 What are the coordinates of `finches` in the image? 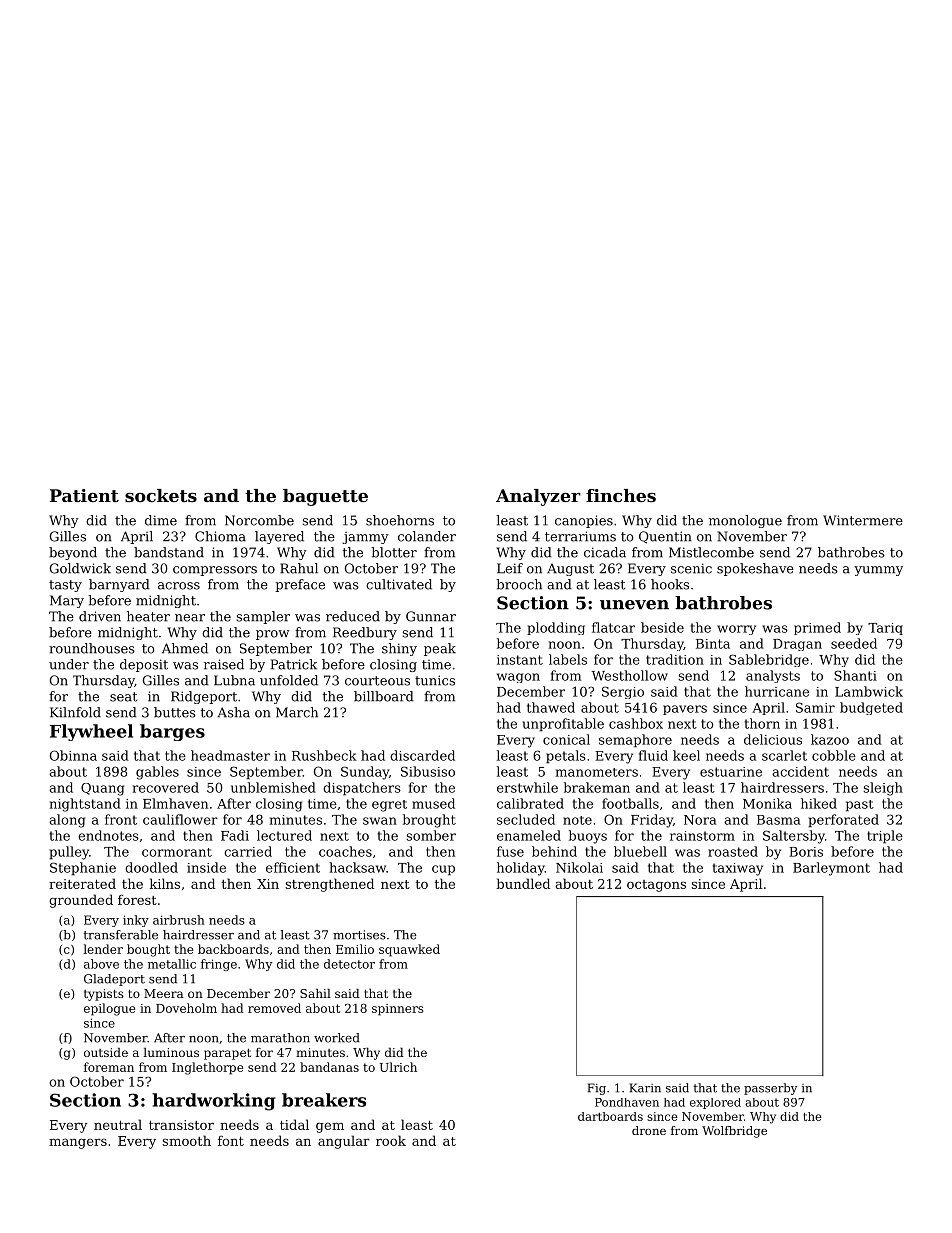 It's located at (621, 495).
